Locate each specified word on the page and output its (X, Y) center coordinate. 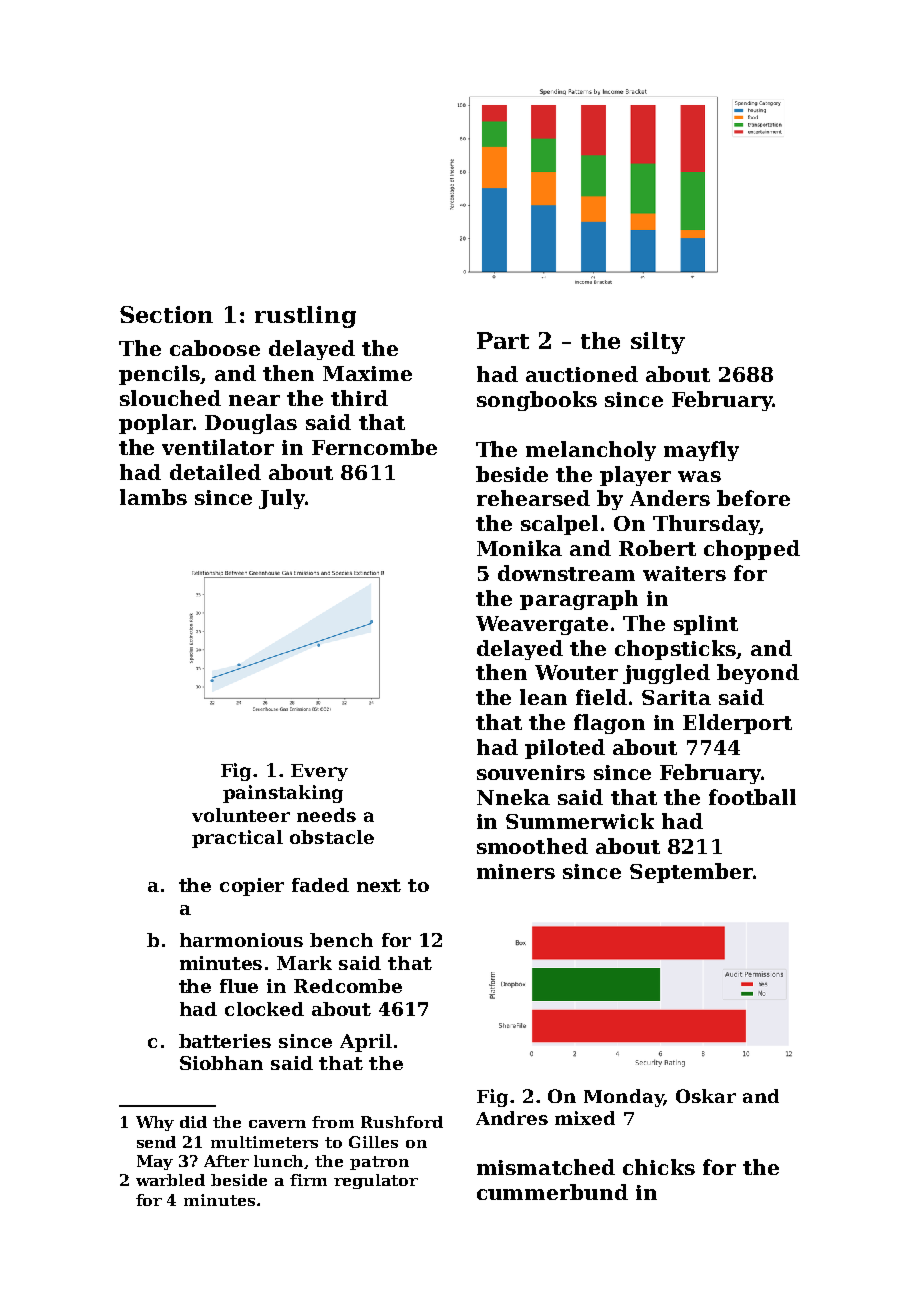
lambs (153, 497)
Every (319, 772)
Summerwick (580, 821)
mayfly (701, 451)
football (752, 797)
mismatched (546, 1167)
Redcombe (348, 986)
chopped (752, 550)
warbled (170, 1180)
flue (239, 986)
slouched (170, 398)
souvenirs (531, 772)
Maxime (367, 373)
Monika (519, 548)
